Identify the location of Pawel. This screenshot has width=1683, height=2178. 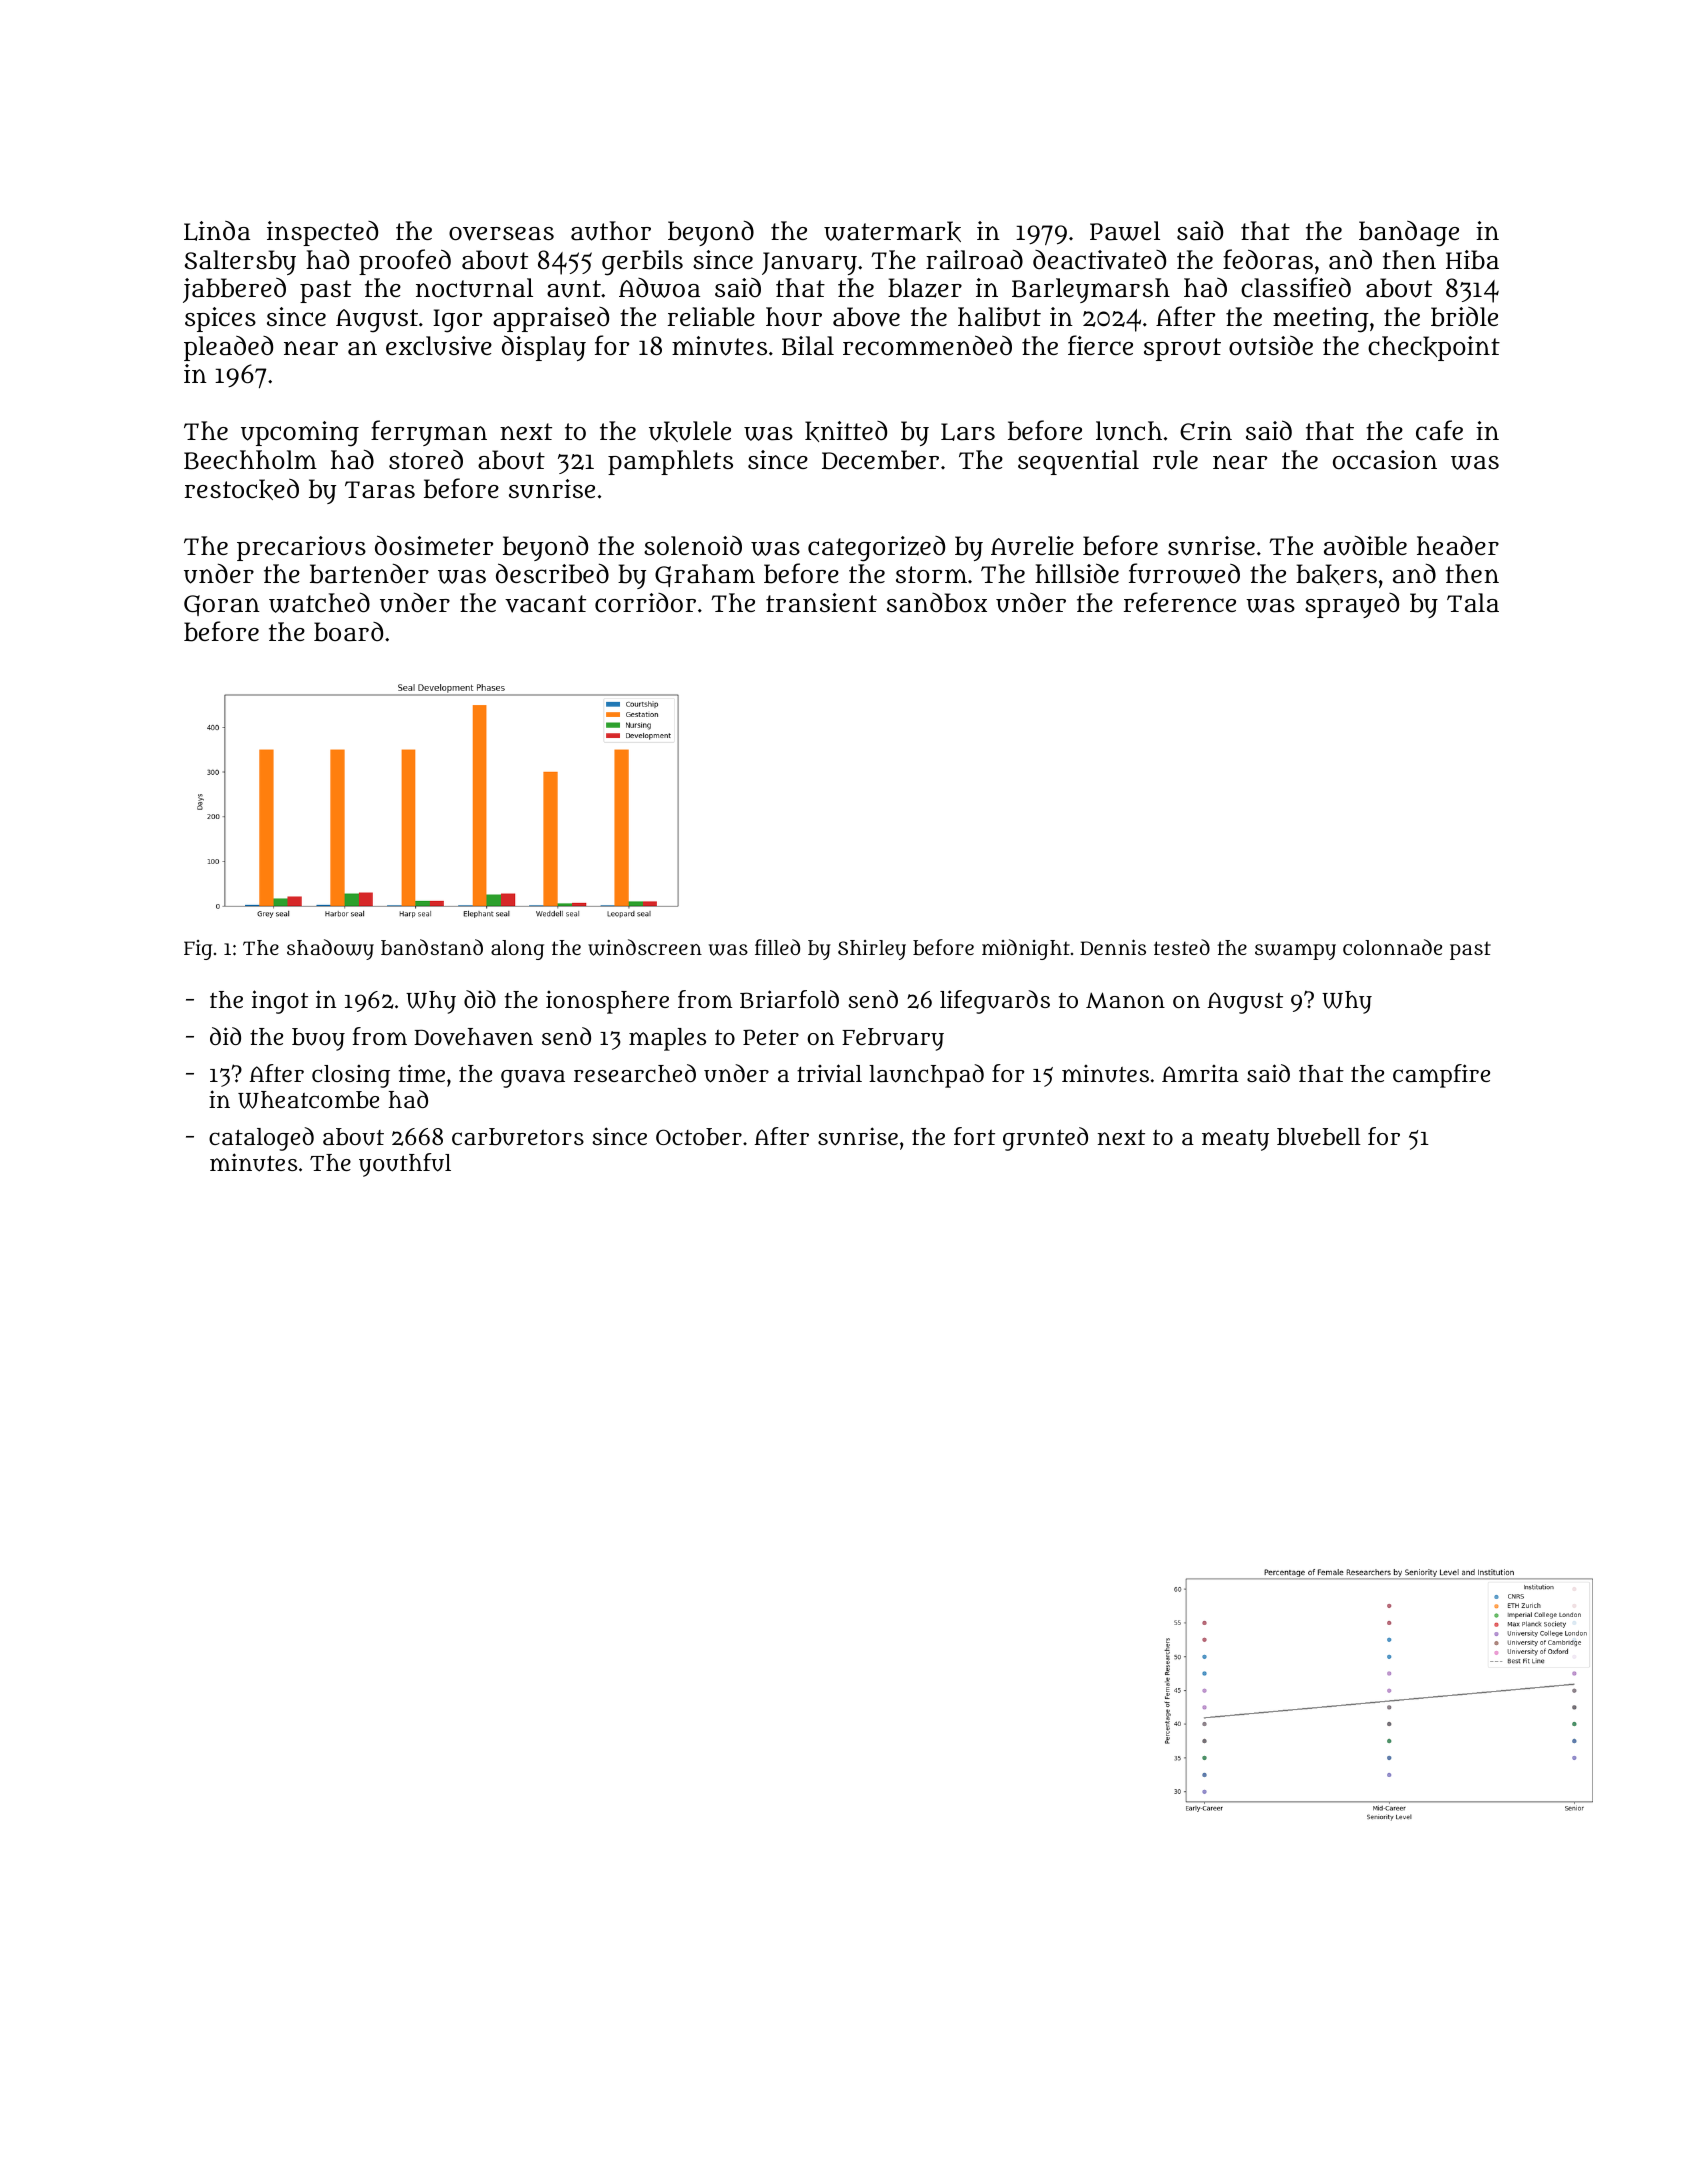
(1125, 231).
